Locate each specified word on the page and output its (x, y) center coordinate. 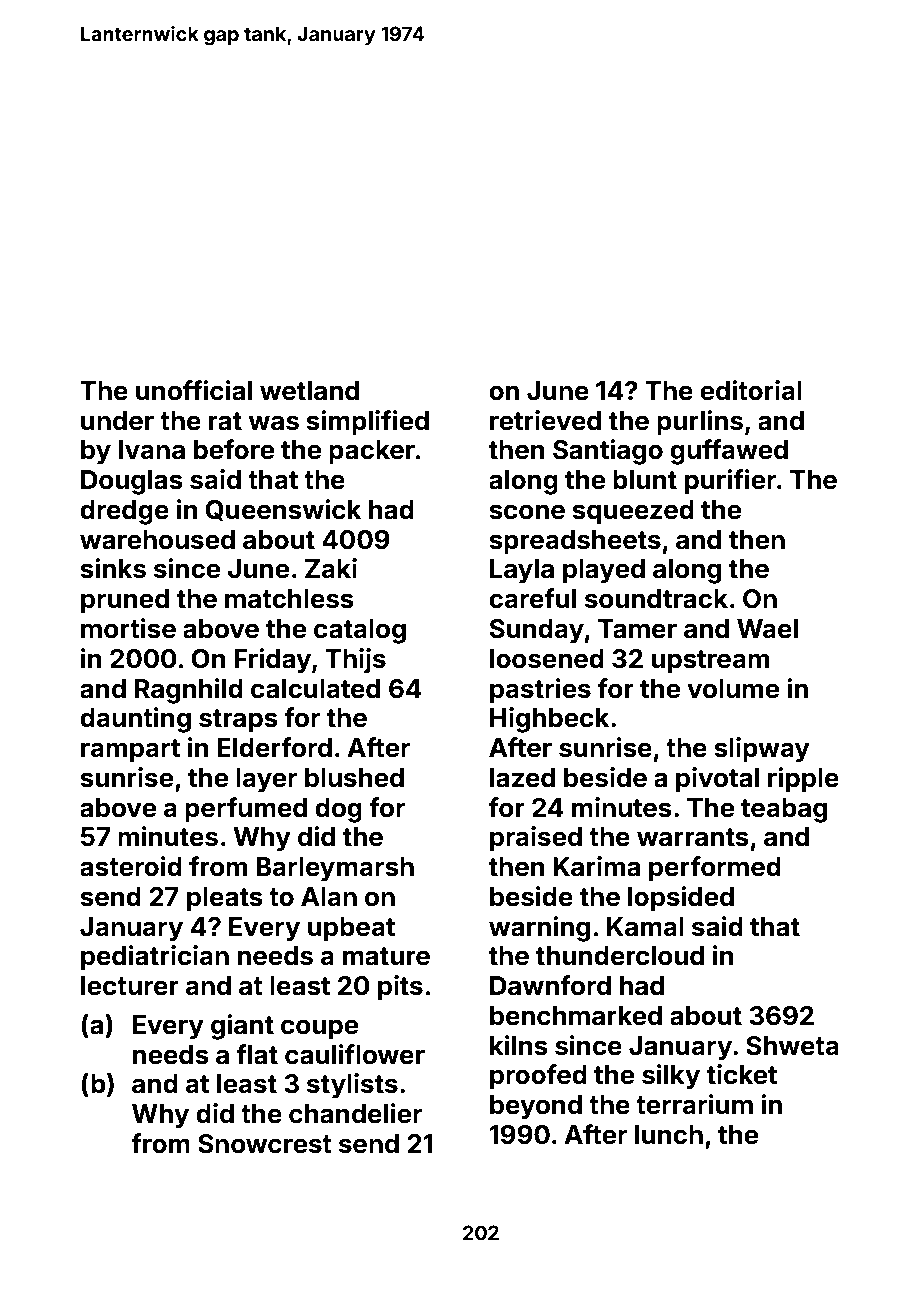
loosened (547, 659)
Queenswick (283, 510)
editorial (751, 390)
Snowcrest (265, 1144)
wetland (309, 391)
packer (372, 452)
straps (238, 721)
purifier (730, 482)
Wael (767, 629)
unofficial (194, 390)
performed (715, 869)
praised (536, 839)
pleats (225, 899)
